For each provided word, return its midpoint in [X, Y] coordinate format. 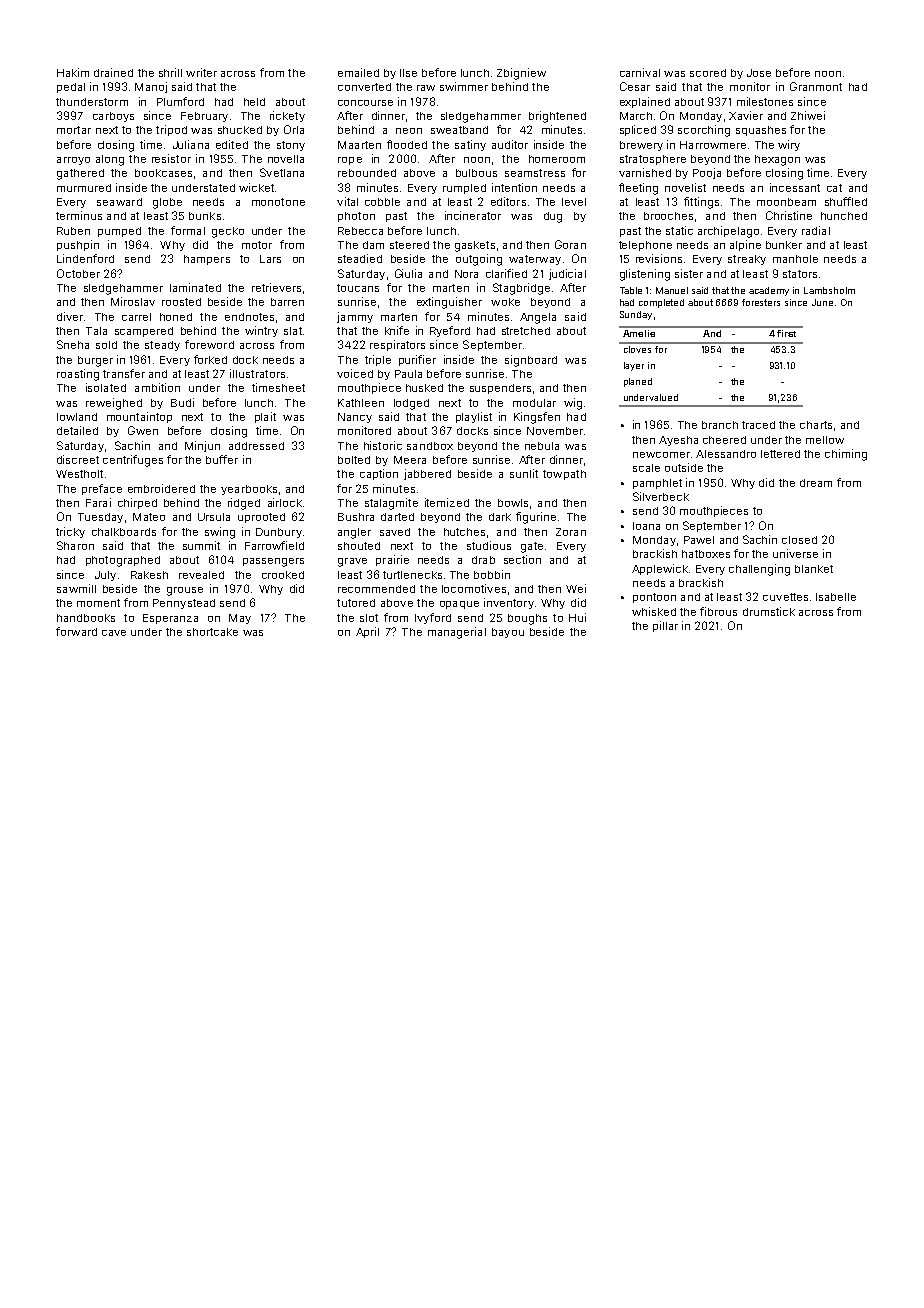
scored [708, 73]
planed [638, 382]
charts [816, 425]
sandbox [430, 446]
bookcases [163, 173]
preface [102, 489]
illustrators [257, 373]
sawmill [76, 588]
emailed [358, 72]
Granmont [816, 86]
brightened [557, 117]
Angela [538, 318]
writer [201, 72]
